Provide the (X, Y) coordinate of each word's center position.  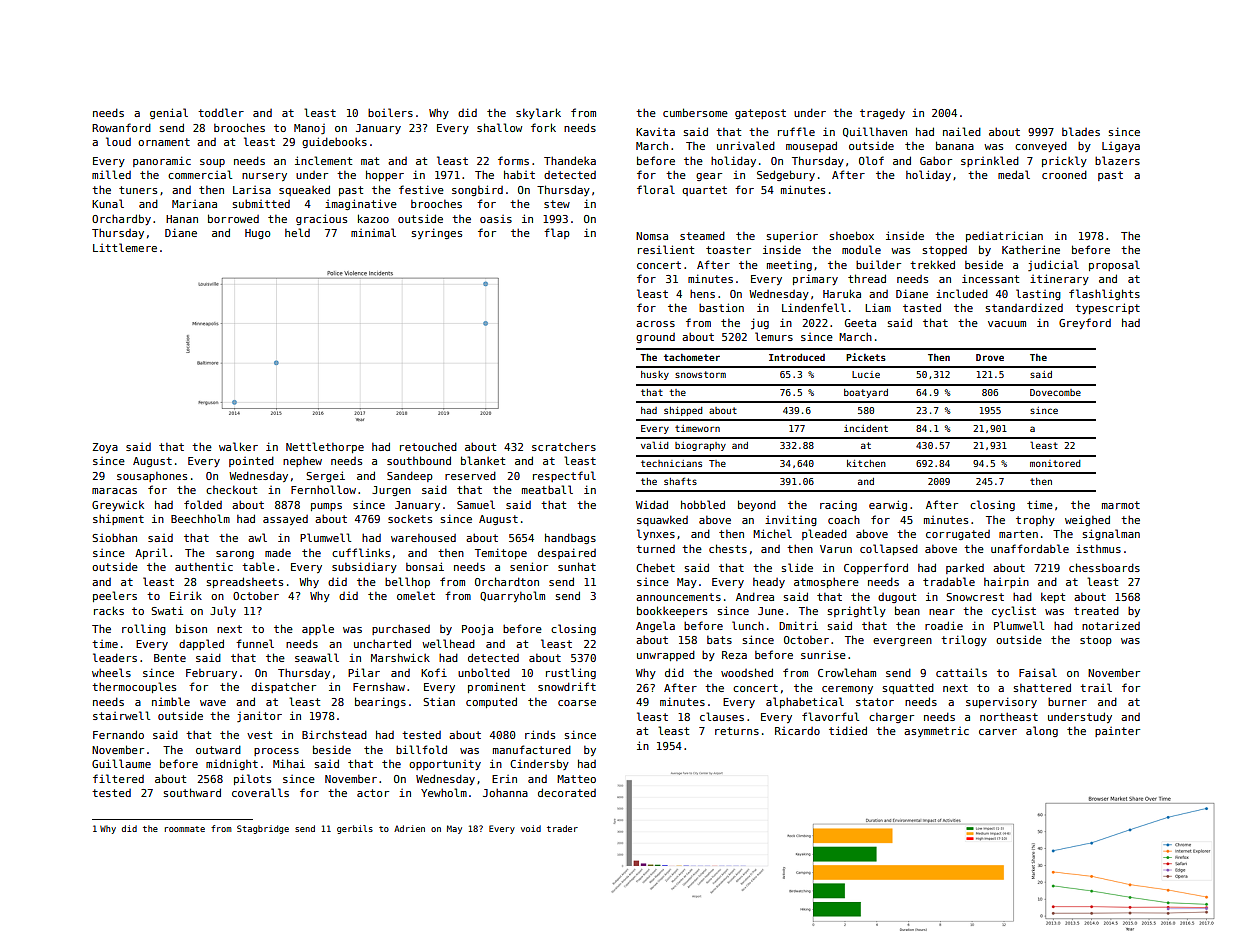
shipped (683, 411)
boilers (390, 112)
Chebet (655, 567)
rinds (540, 734)
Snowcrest (975, 597)
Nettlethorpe (325, 447)
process (276, 752)
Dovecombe (1055, 392)
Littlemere (125, 247)
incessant (990, 278)
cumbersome (695, 112)
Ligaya (1121, 147)
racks (109, 610)
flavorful (830, 716)
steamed (702, 235)
